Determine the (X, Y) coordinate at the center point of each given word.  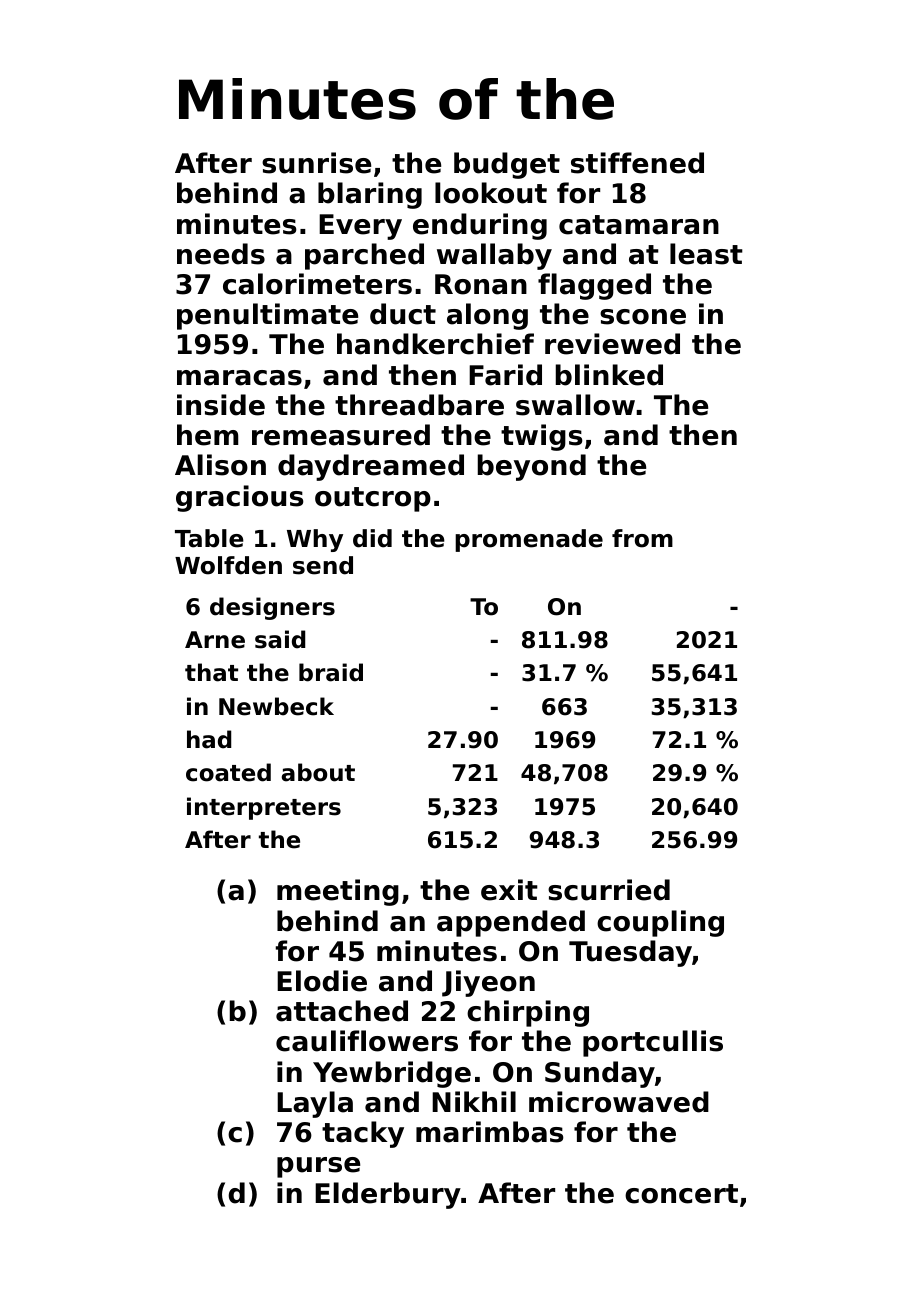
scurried (609, 890)
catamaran (639, 225)
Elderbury (388, 1195)
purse (318, 1167)
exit (509, 890)
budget (507, 165)
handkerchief (435, 344)
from (642, 538)
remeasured (341, 435)
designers (272, 608)
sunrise (316, 163)
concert (681, 1194)
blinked (609, 375)
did (372, 538)
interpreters (264, 808)
